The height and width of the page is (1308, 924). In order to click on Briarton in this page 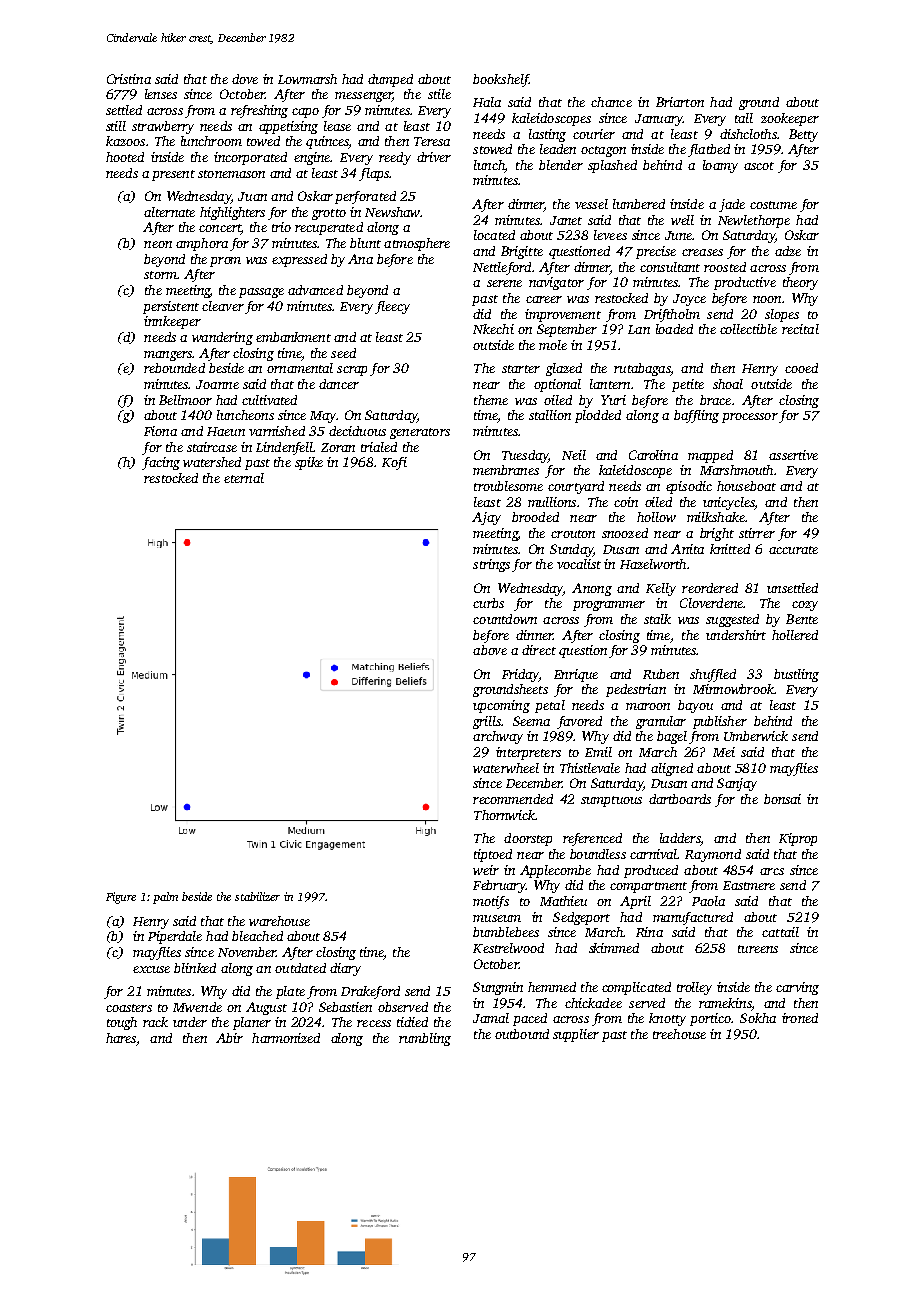, I will do `click(680, 102)`.
